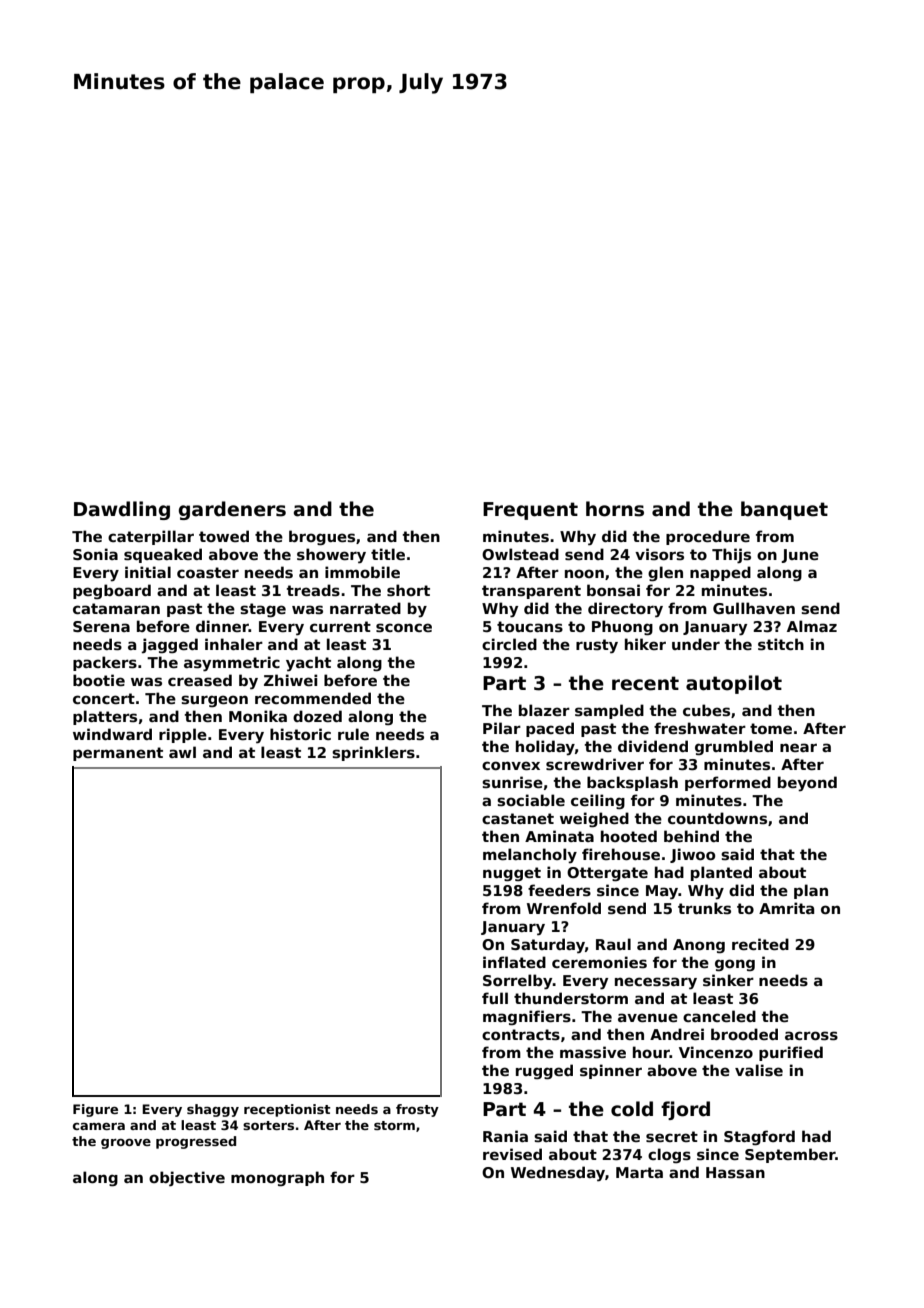  What do you see at coordinates (704, 908) in the document?
I see `trunks` at bounding box center [704, 908].
